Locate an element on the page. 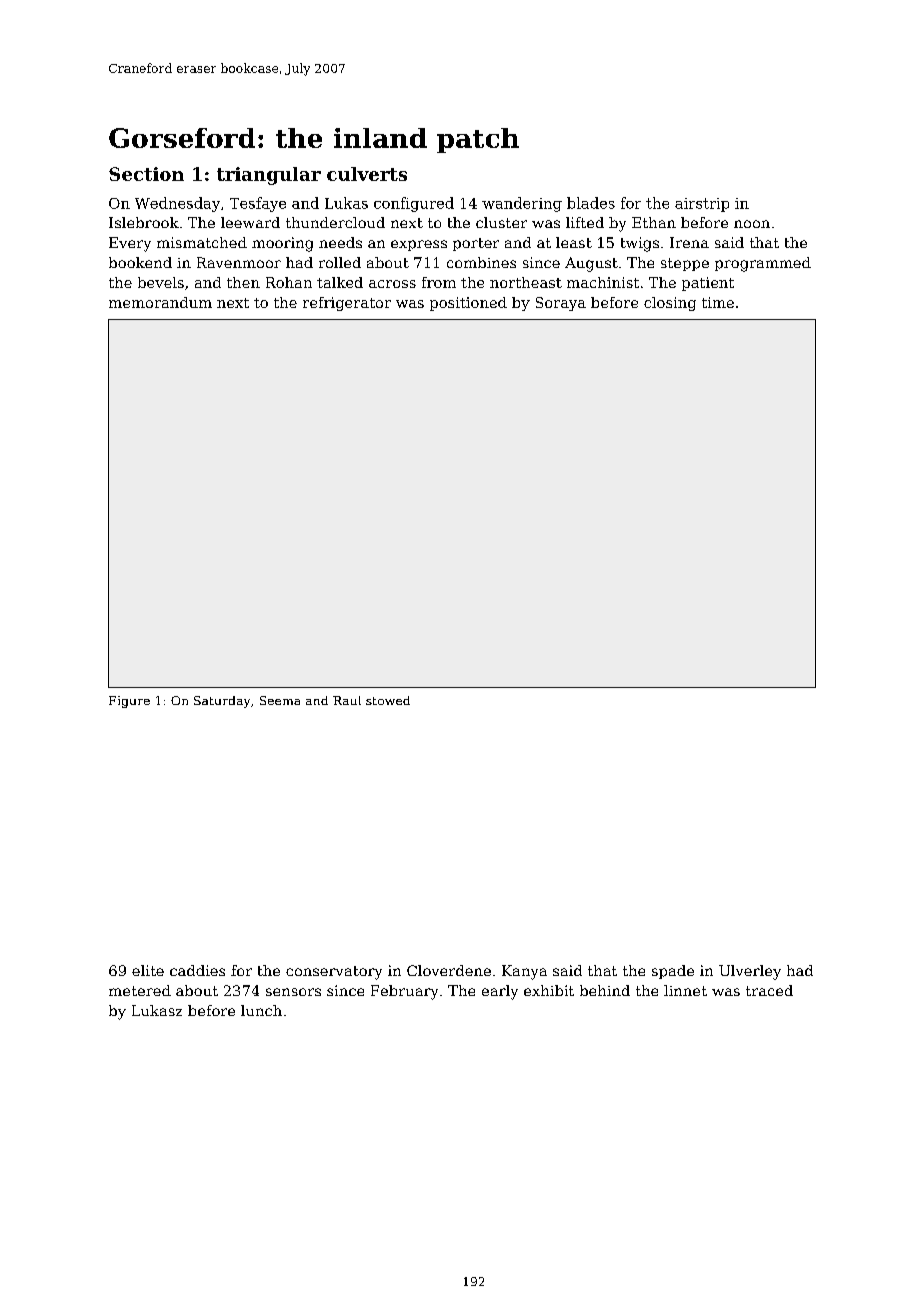 Image resolution: width=924 pixels, height=1308 pixels. Ulverley is located at coordinates (750, 972).
